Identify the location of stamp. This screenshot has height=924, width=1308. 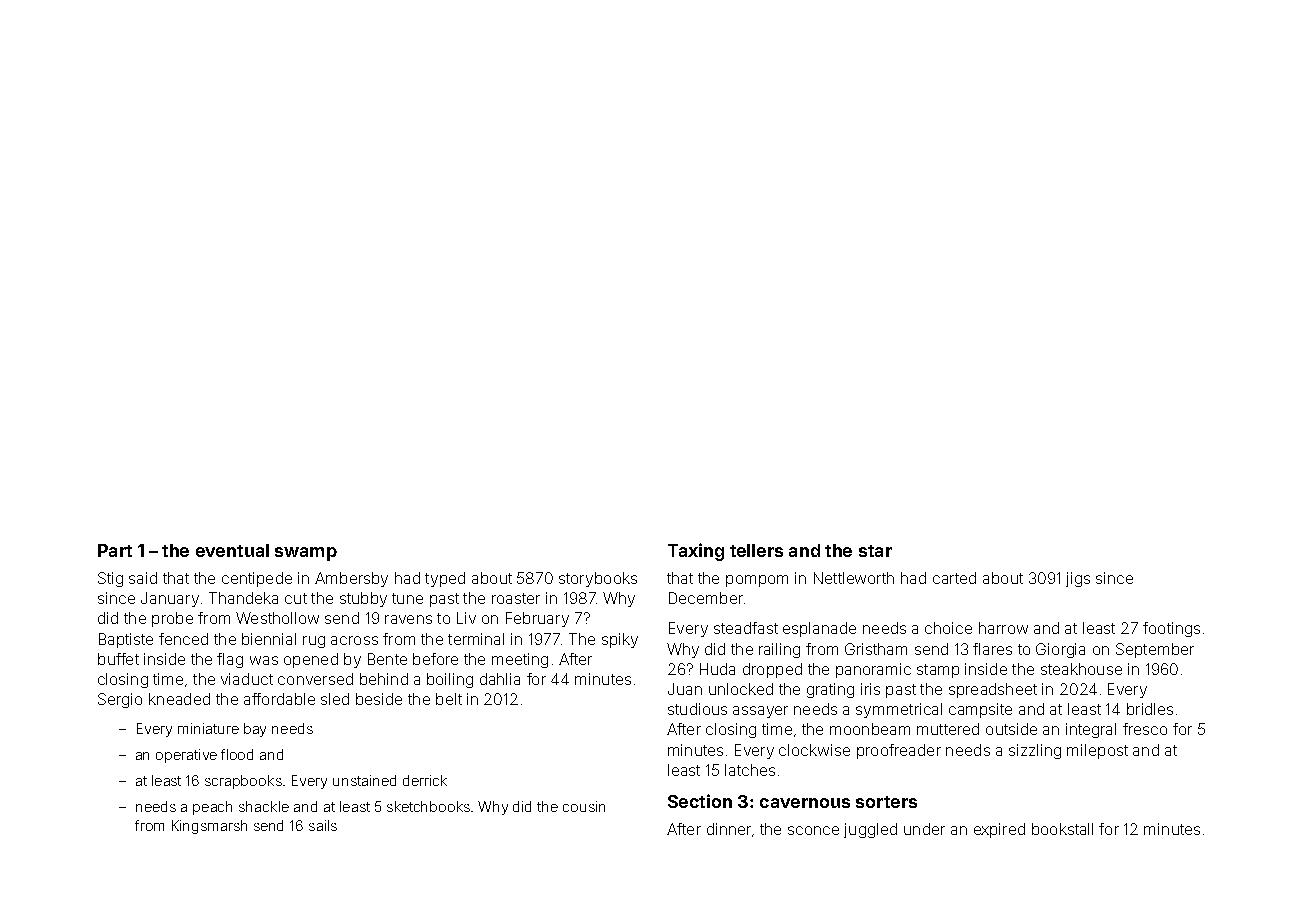
(938, 671).
